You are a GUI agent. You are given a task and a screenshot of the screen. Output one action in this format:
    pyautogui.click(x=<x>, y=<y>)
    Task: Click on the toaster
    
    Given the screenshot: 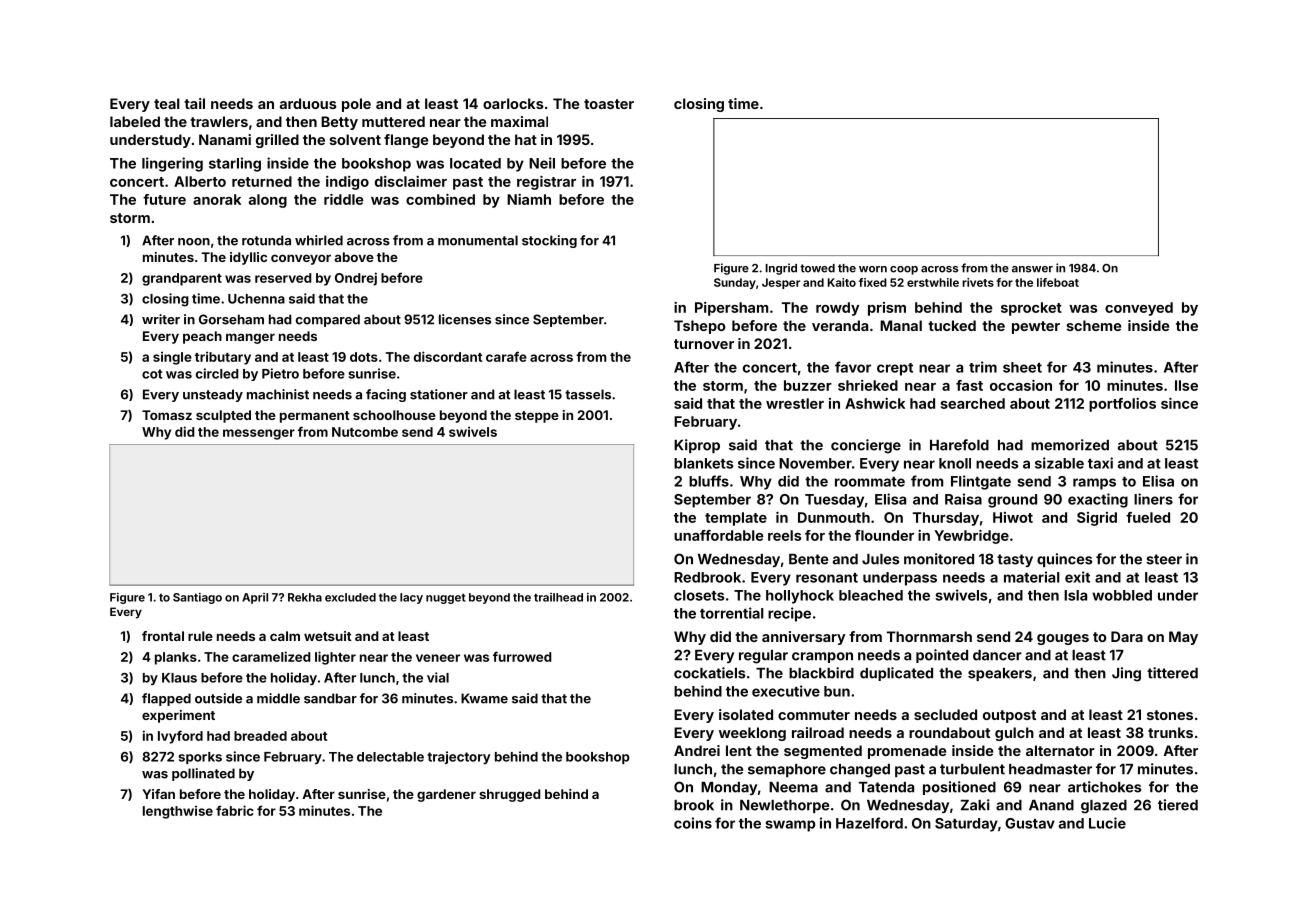 What is the action you would take?
    pyautogui.click(x=609, y=104)
